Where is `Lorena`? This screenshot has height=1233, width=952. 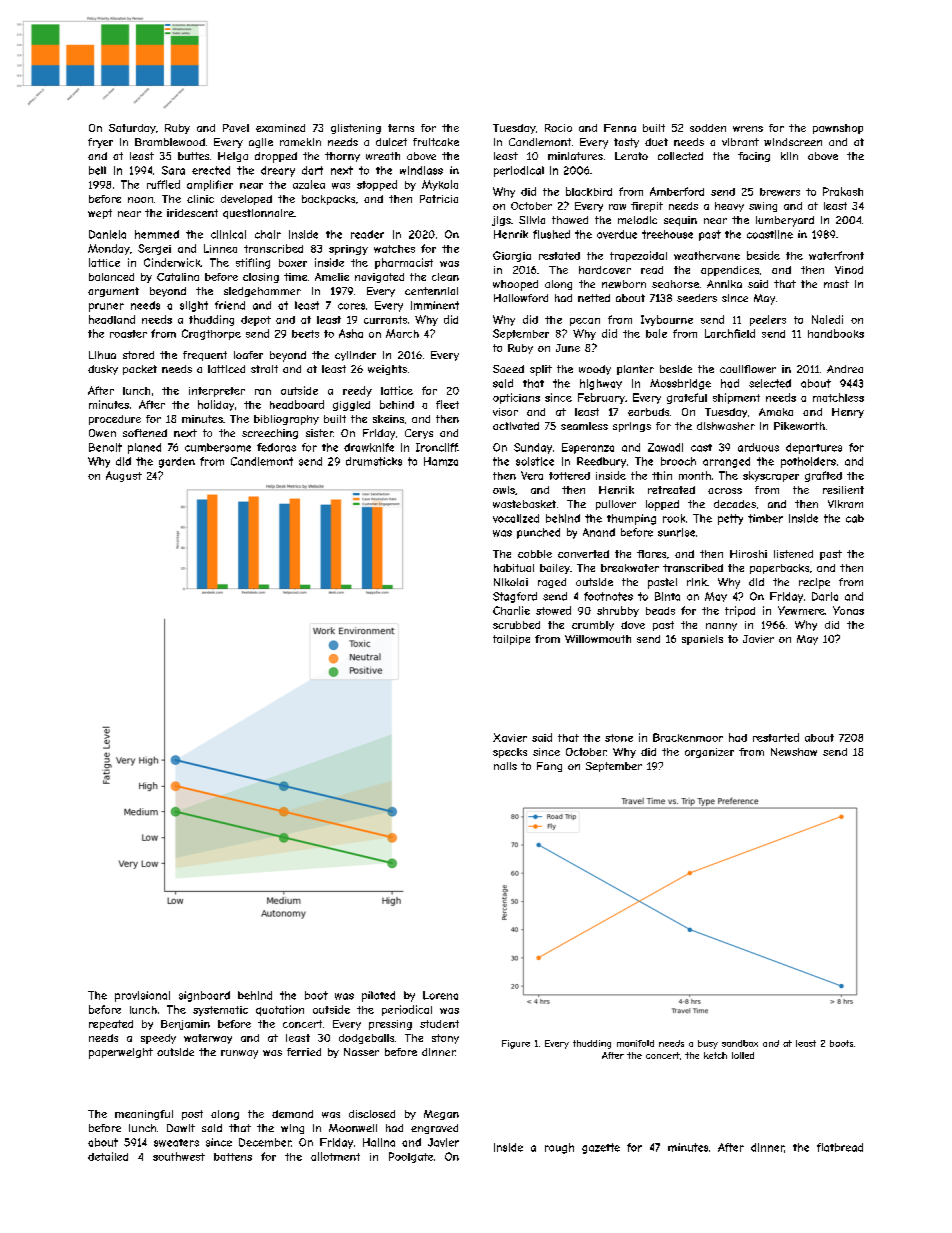 Lorena is located at coordinates (440, 995).
